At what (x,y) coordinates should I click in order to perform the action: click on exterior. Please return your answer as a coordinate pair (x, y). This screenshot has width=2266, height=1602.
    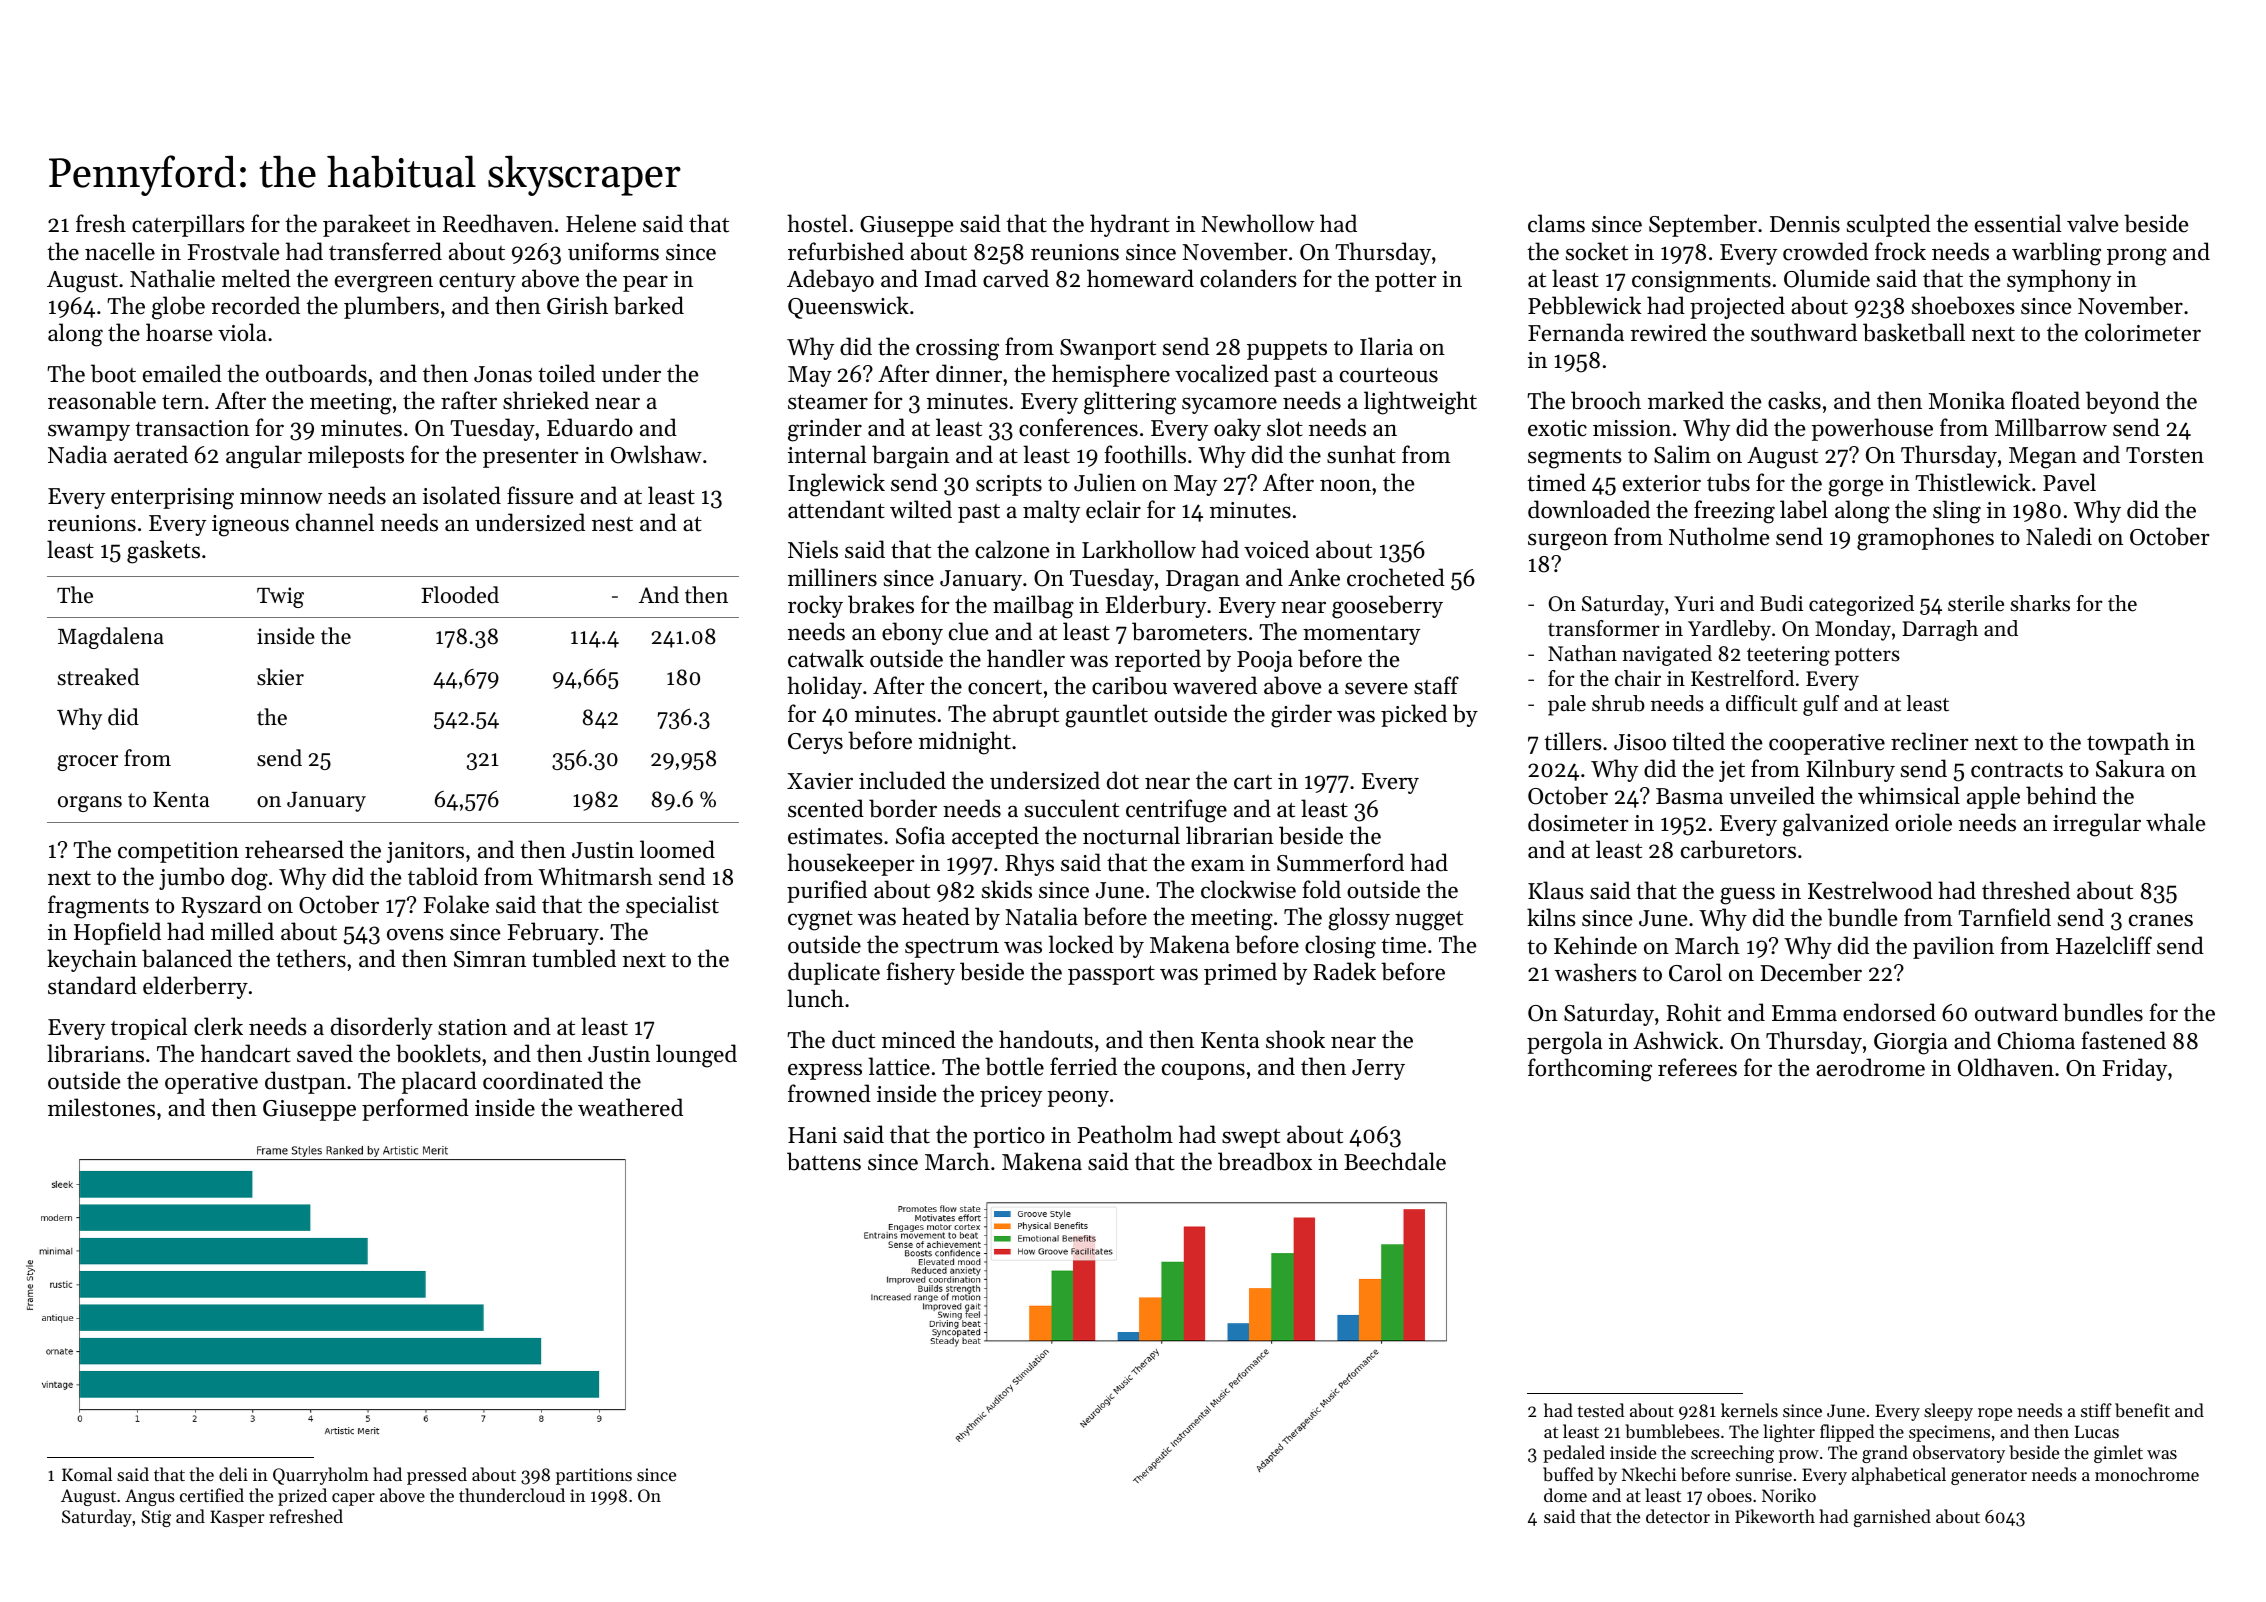
    Looking at the image, I should click on (1662, 483).
